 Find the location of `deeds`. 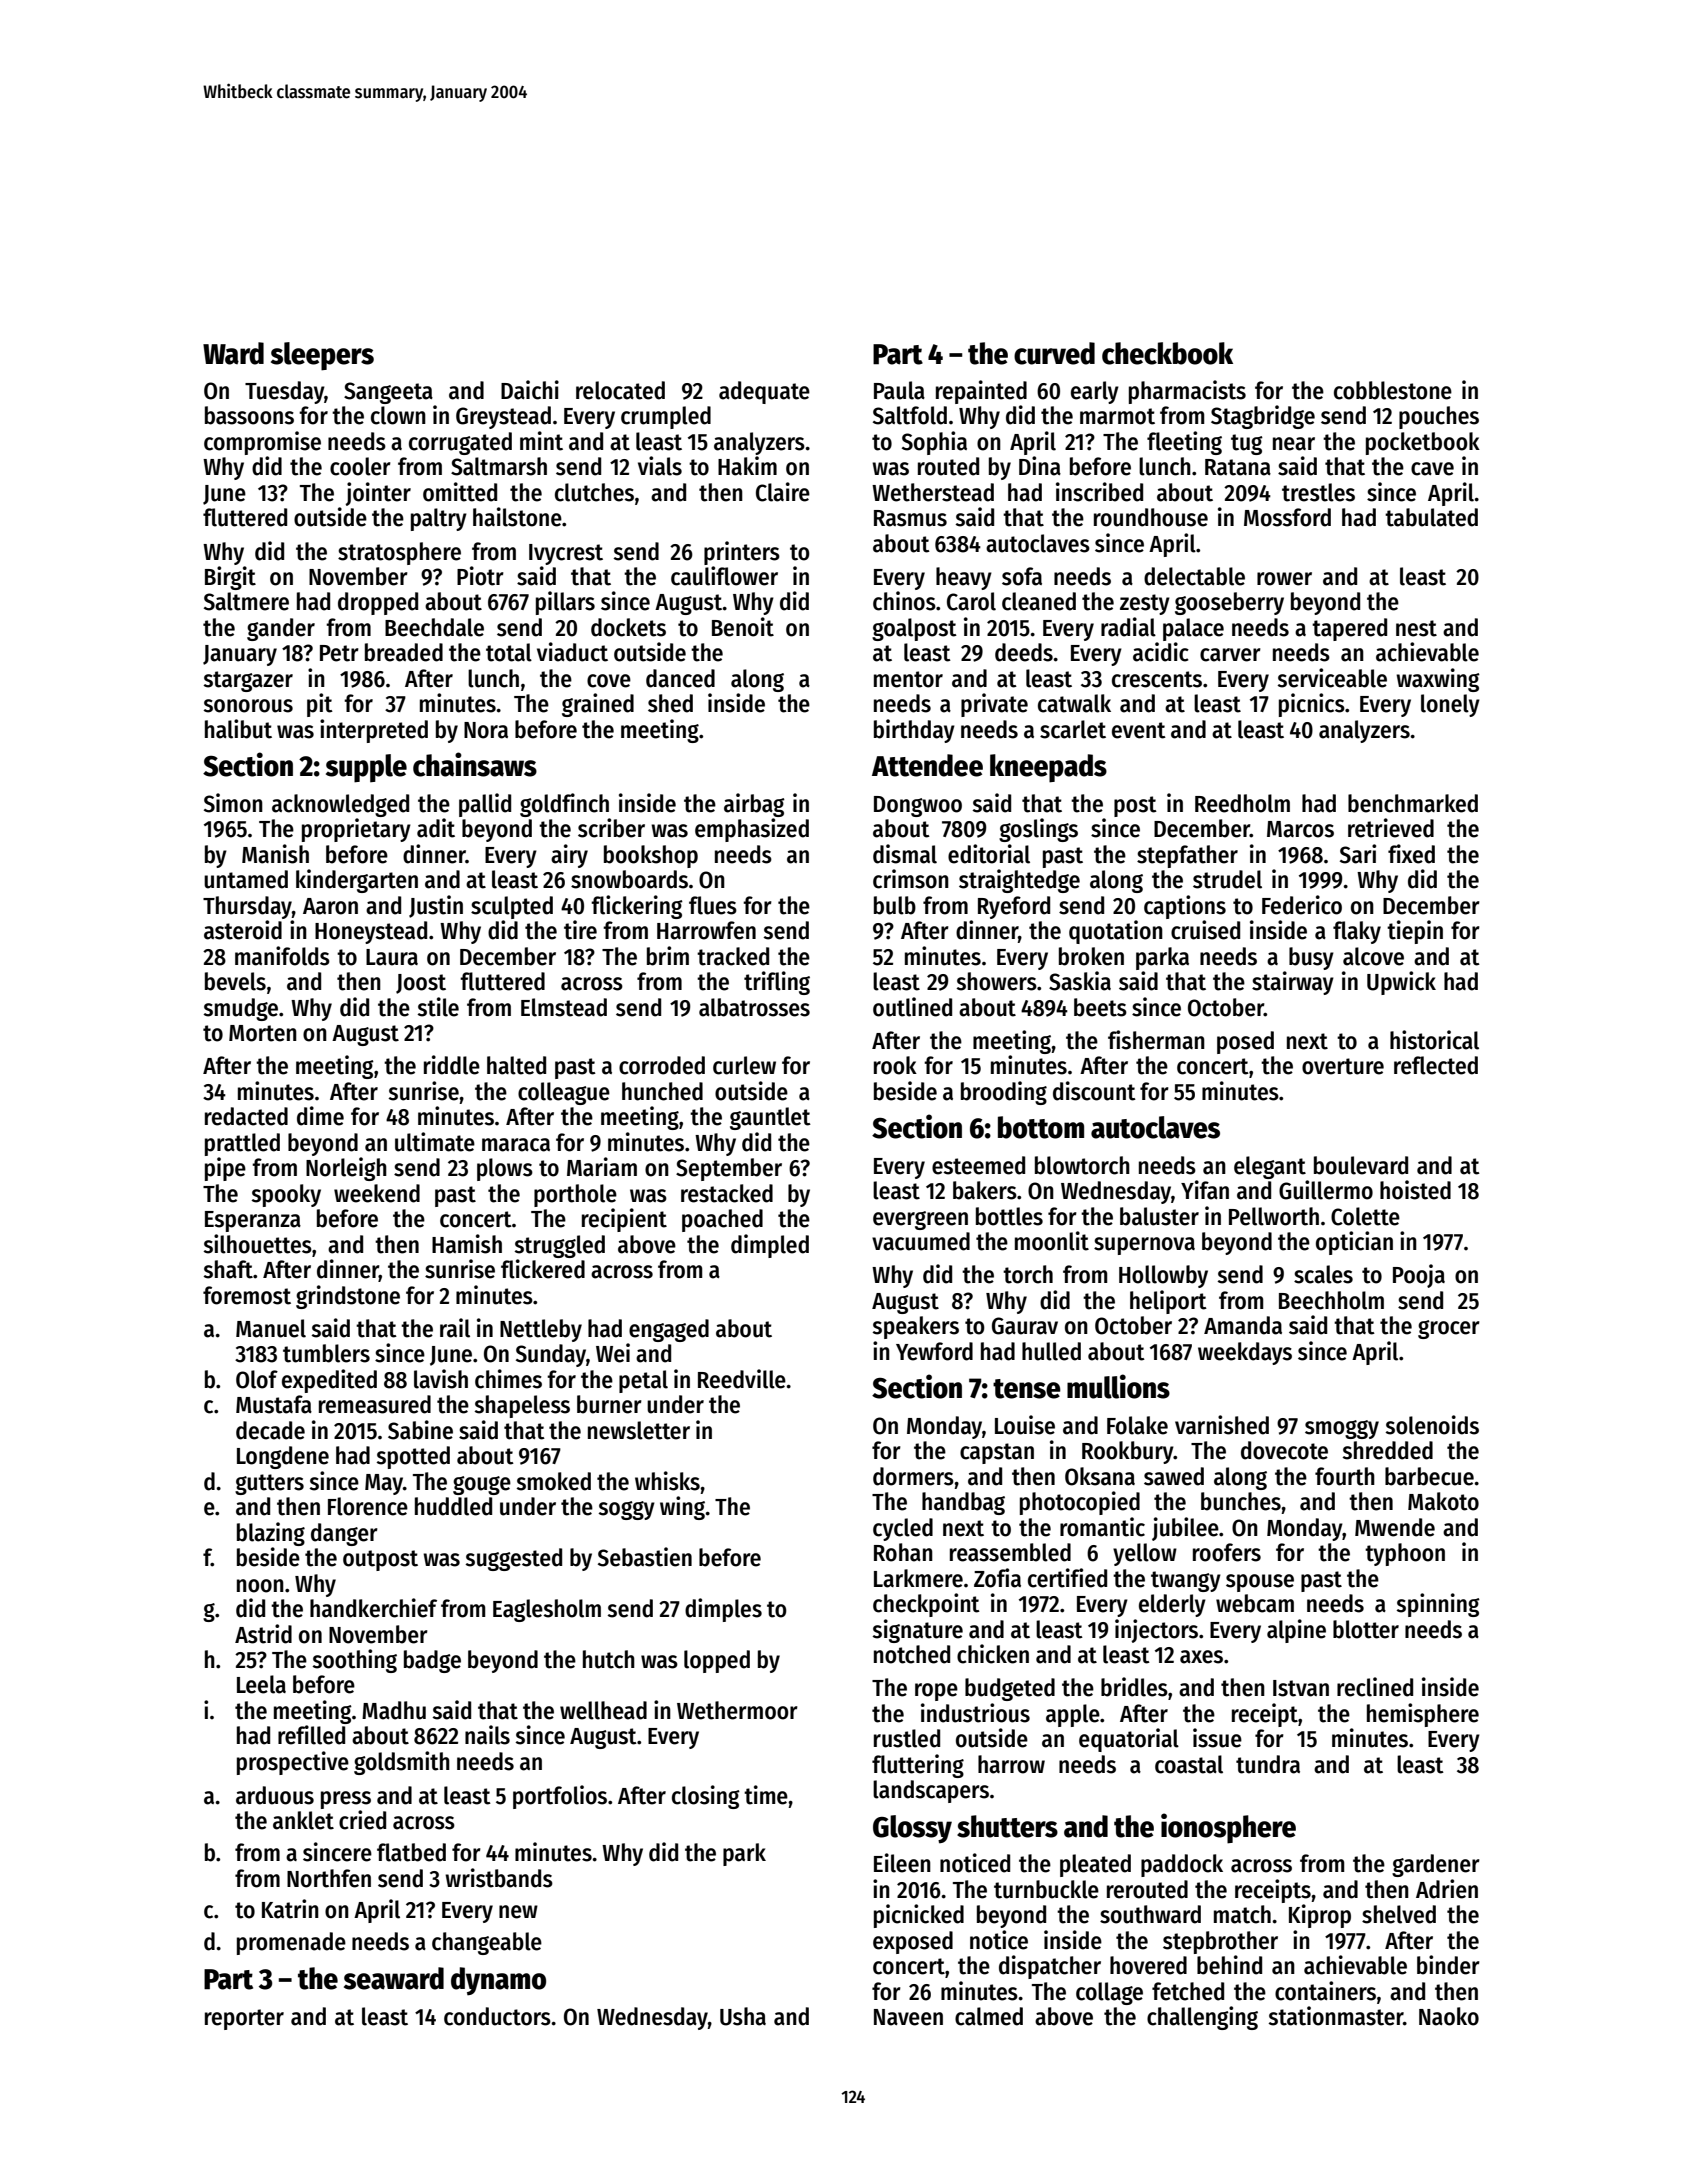

deeds is located at coordinates (1024, 652).
